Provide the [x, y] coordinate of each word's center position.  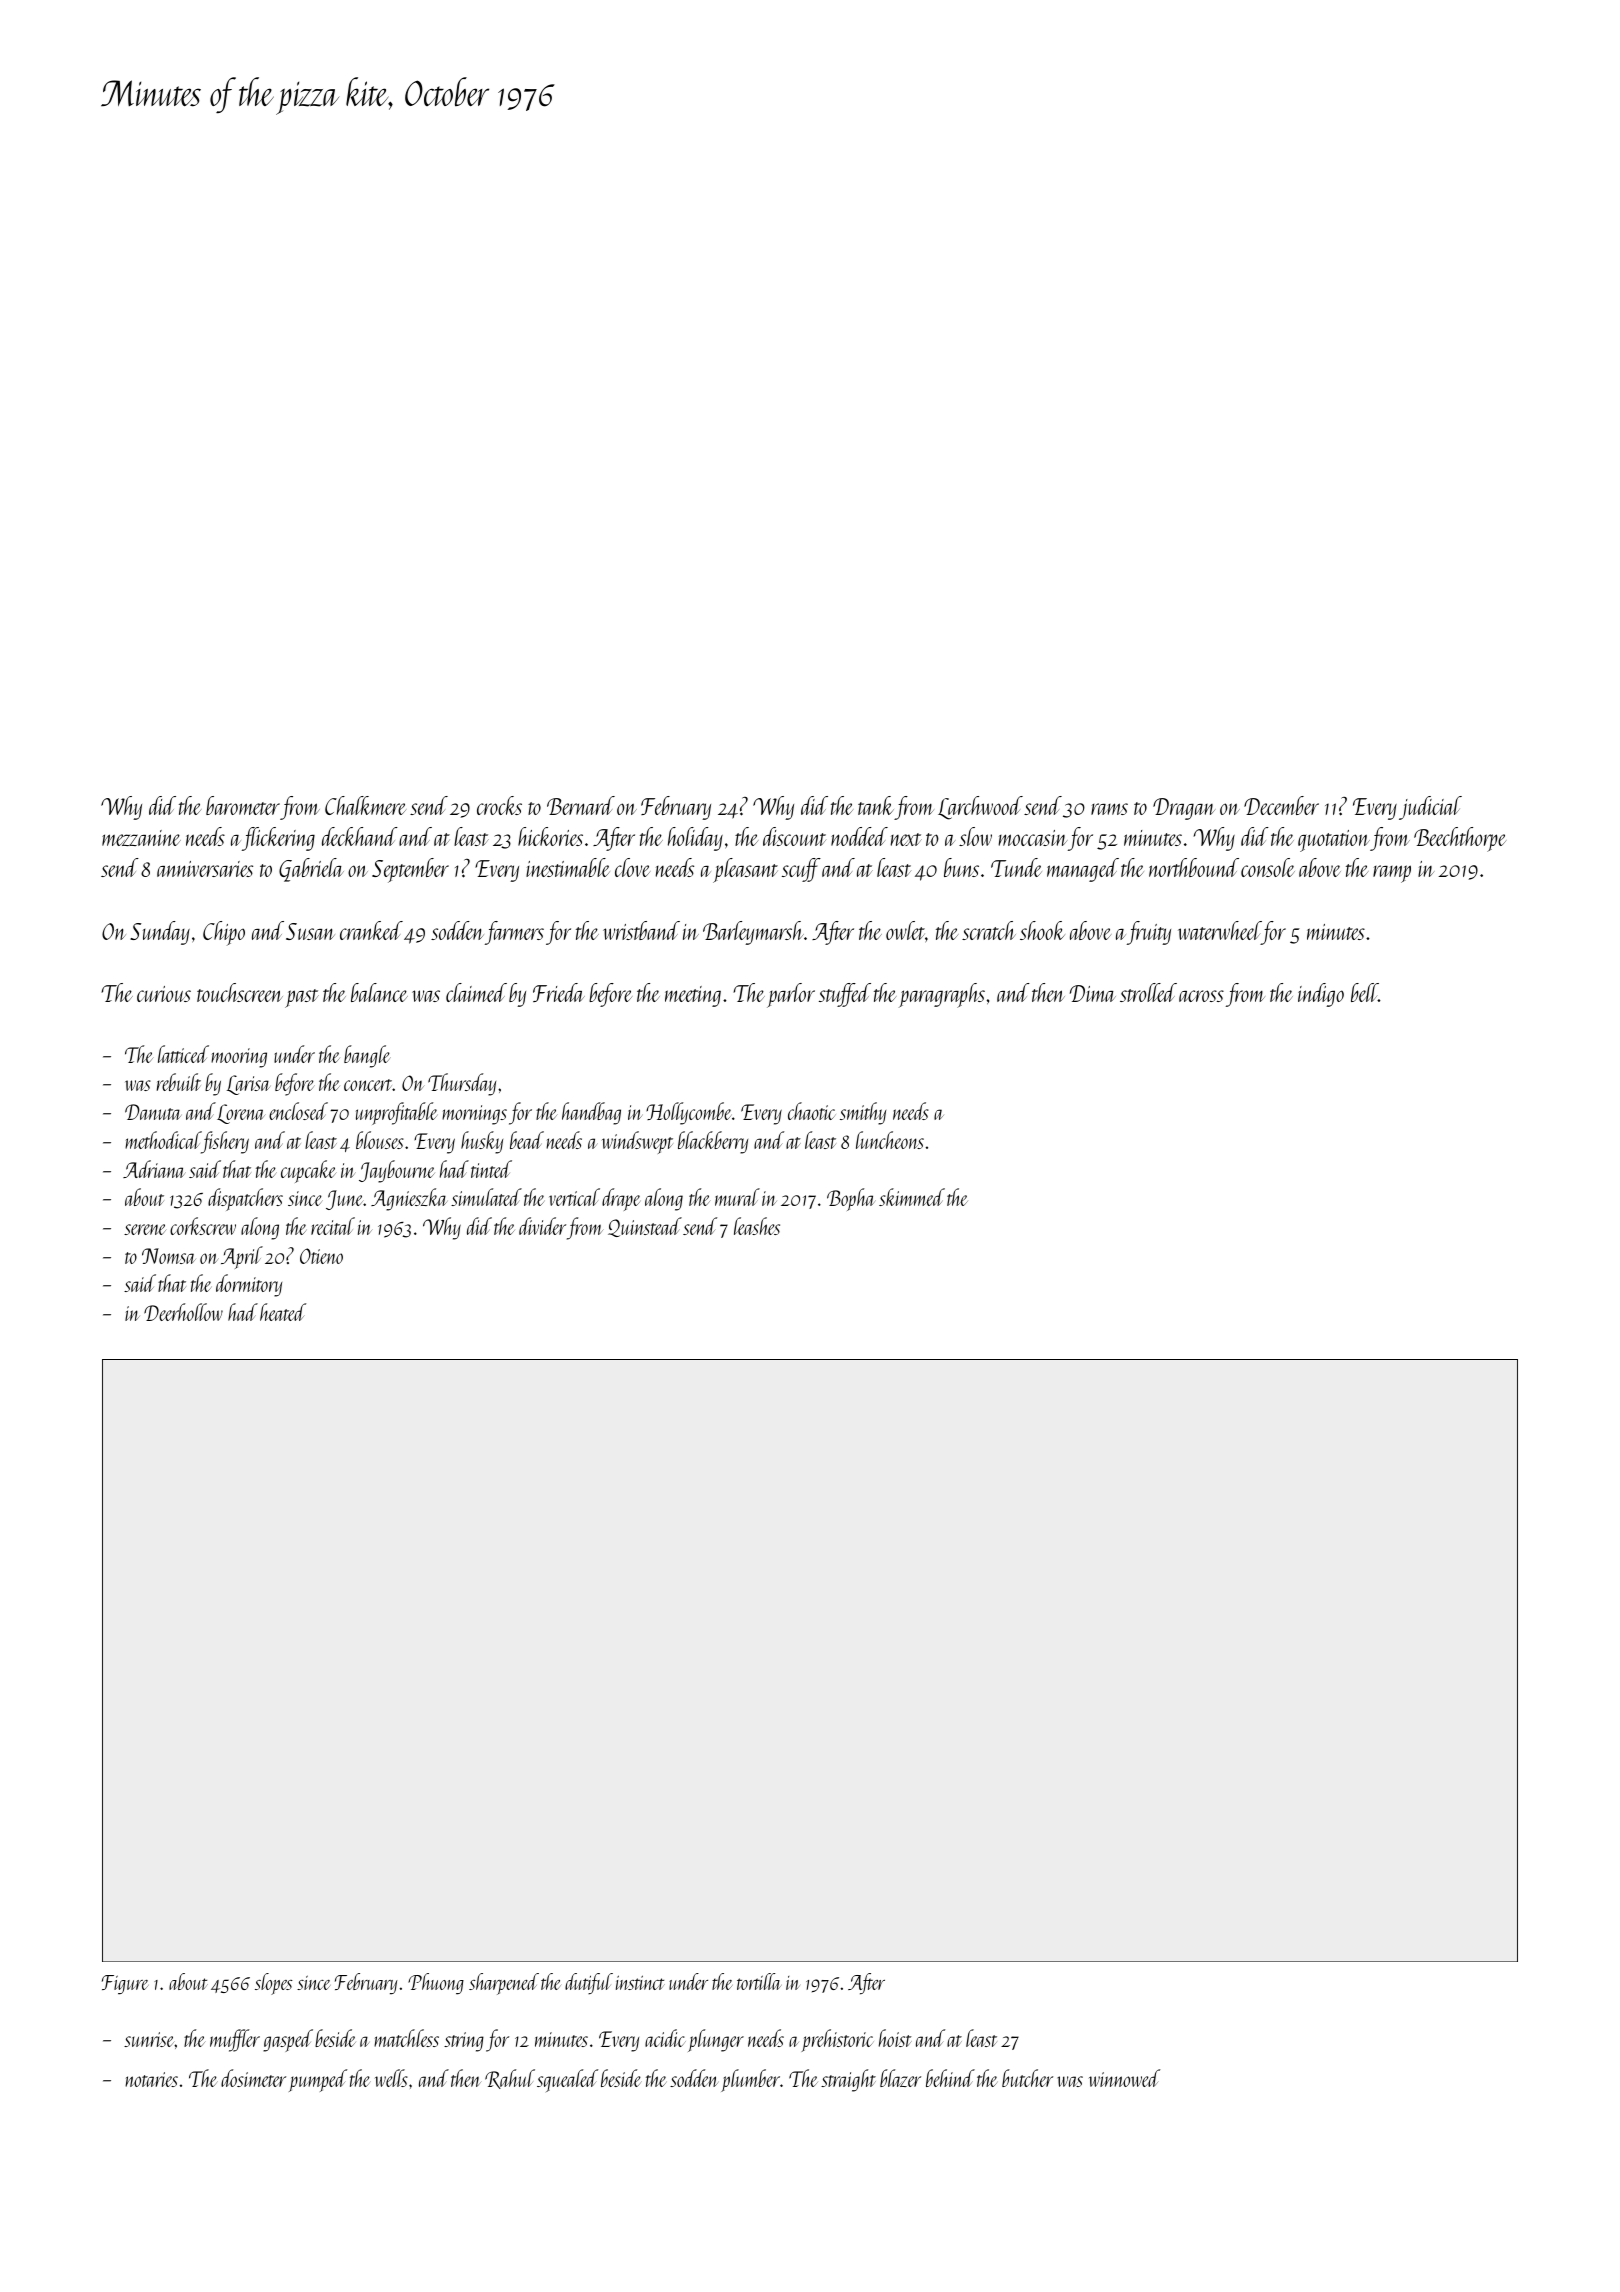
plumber [750, 2080]
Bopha [851, 1199]
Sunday [160, 933]
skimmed [912, 1197]
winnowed [1124, 2078]
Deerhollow [183, 1312]
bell [1364, 992]
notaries [151, 2079]
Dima [1093, 993]
